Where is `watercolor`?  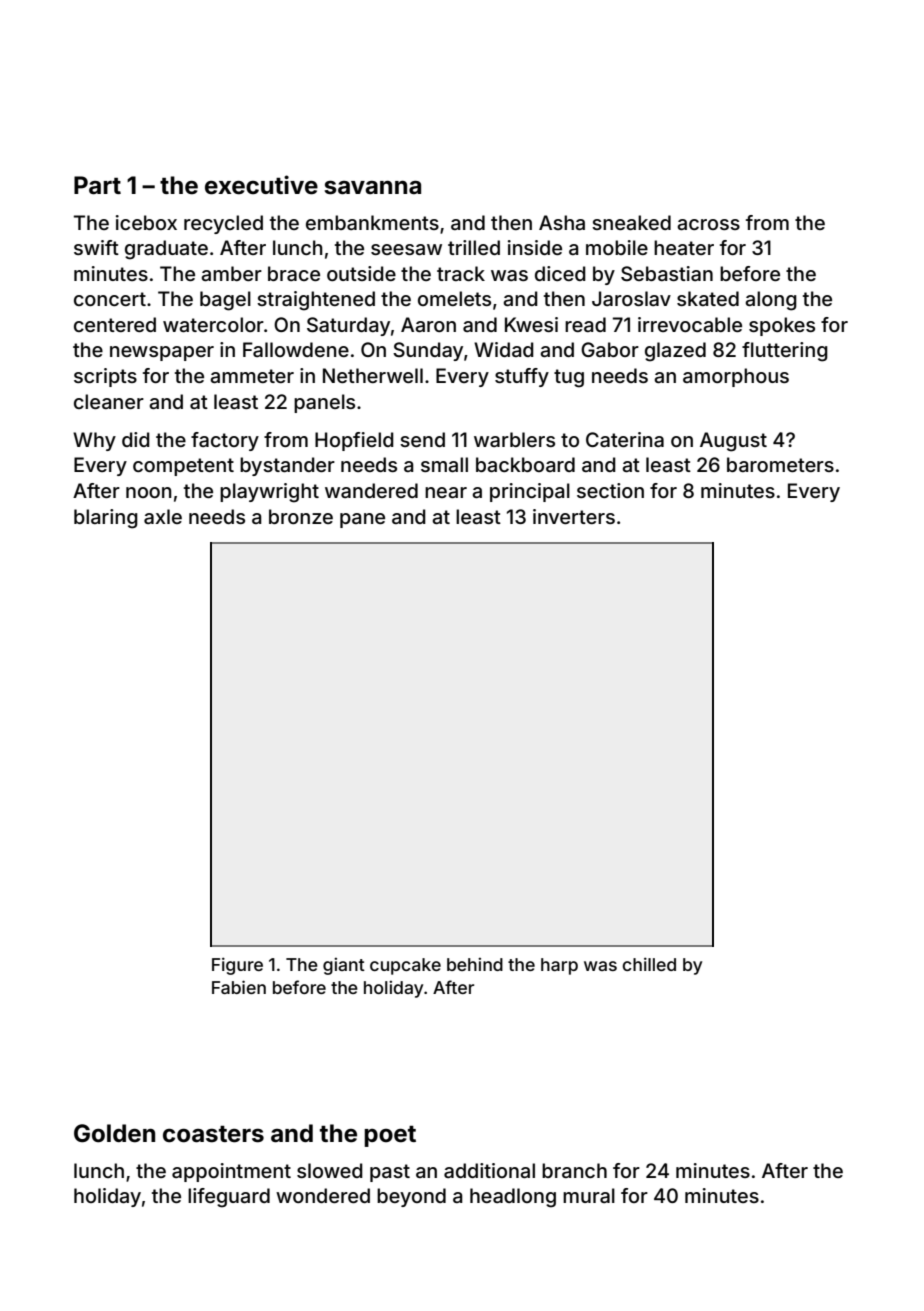
watercolor is located at coordinates (213, 324).
